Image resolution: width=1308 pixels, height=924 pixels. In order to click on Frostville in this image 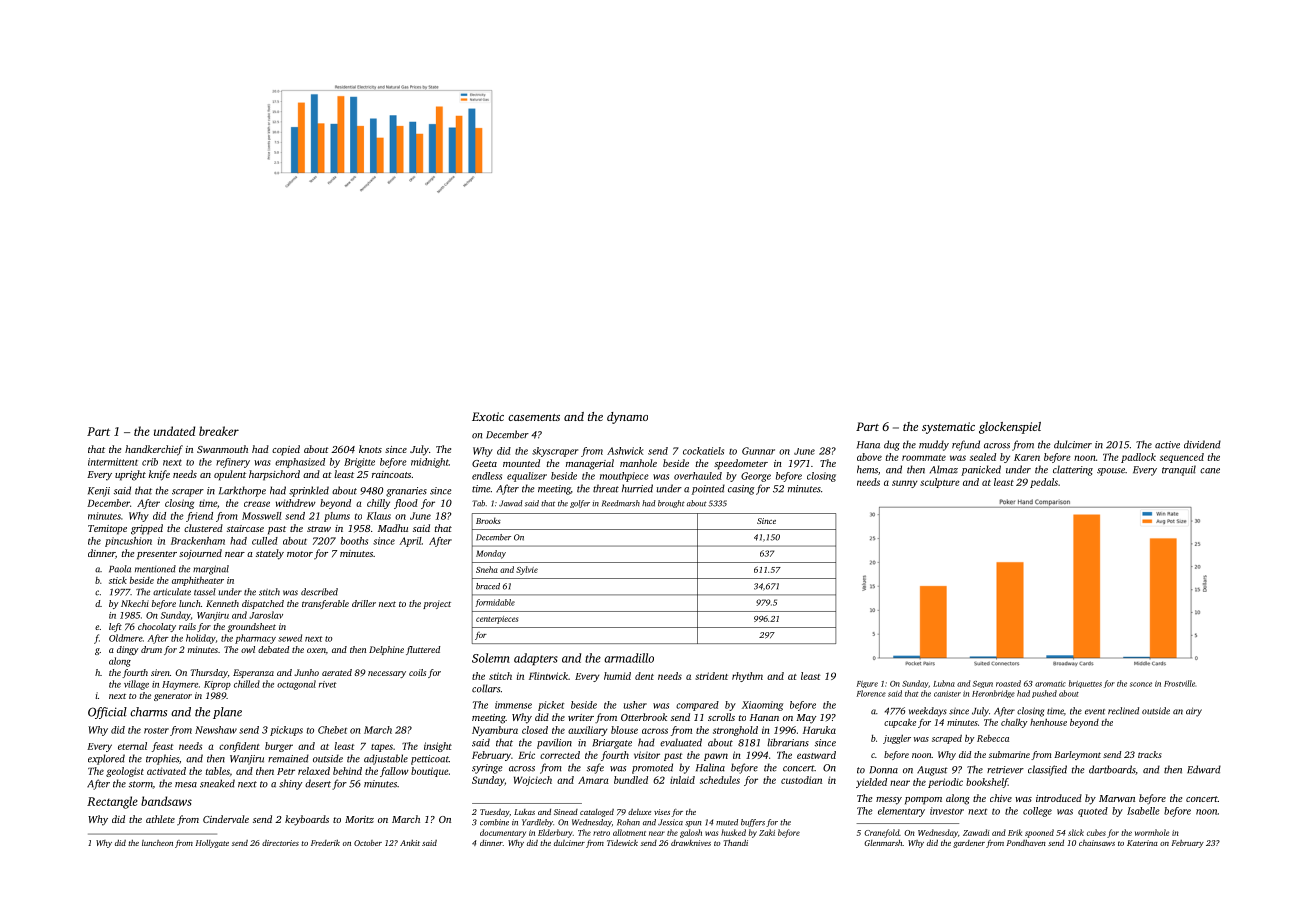, I will do `click(1179, 683)`.
